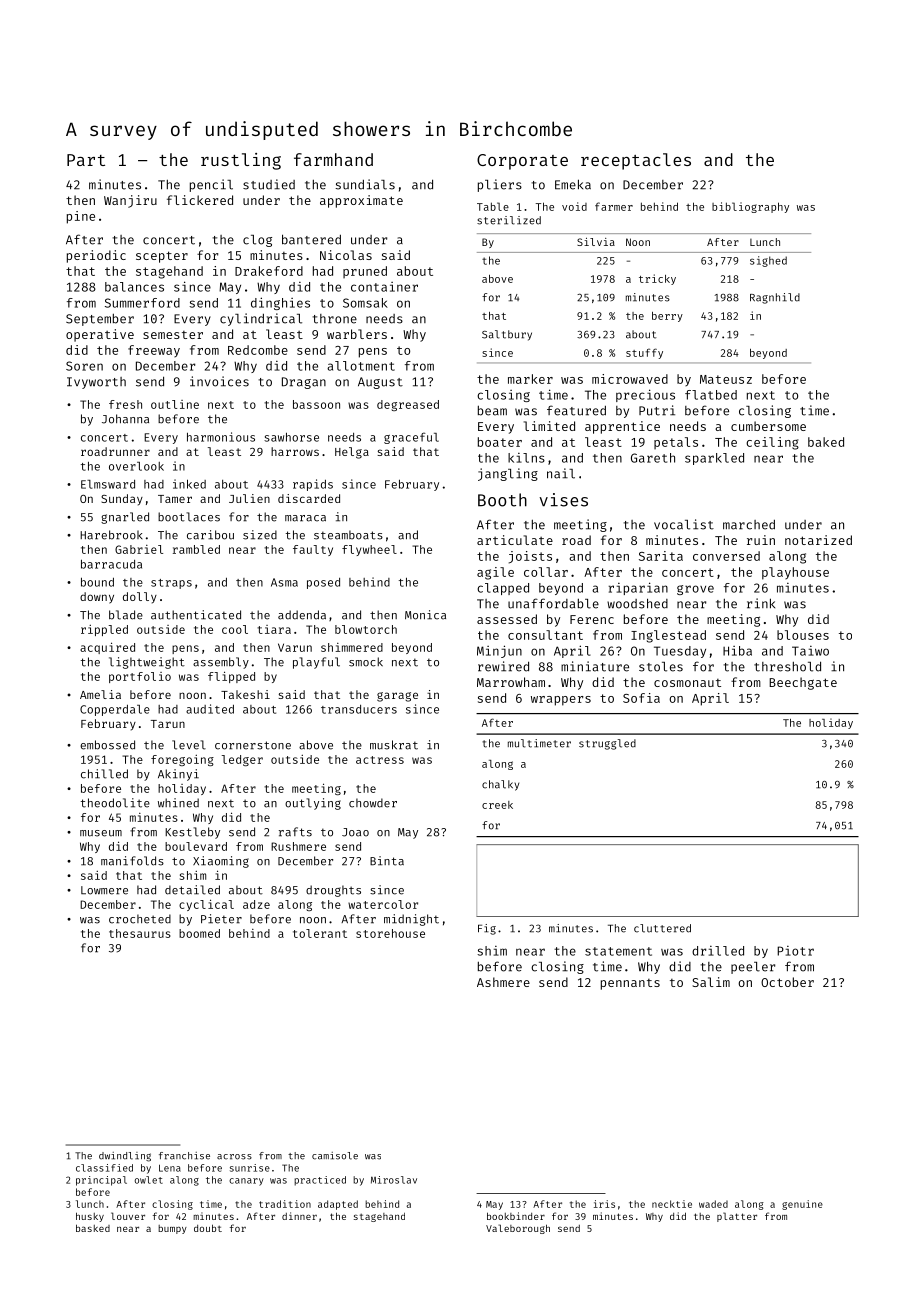 This document has width=924, height=1308. What do you see at coordinates (140, 933) in the document?
I see `thesaurus` at bounding box center [140, 933].
